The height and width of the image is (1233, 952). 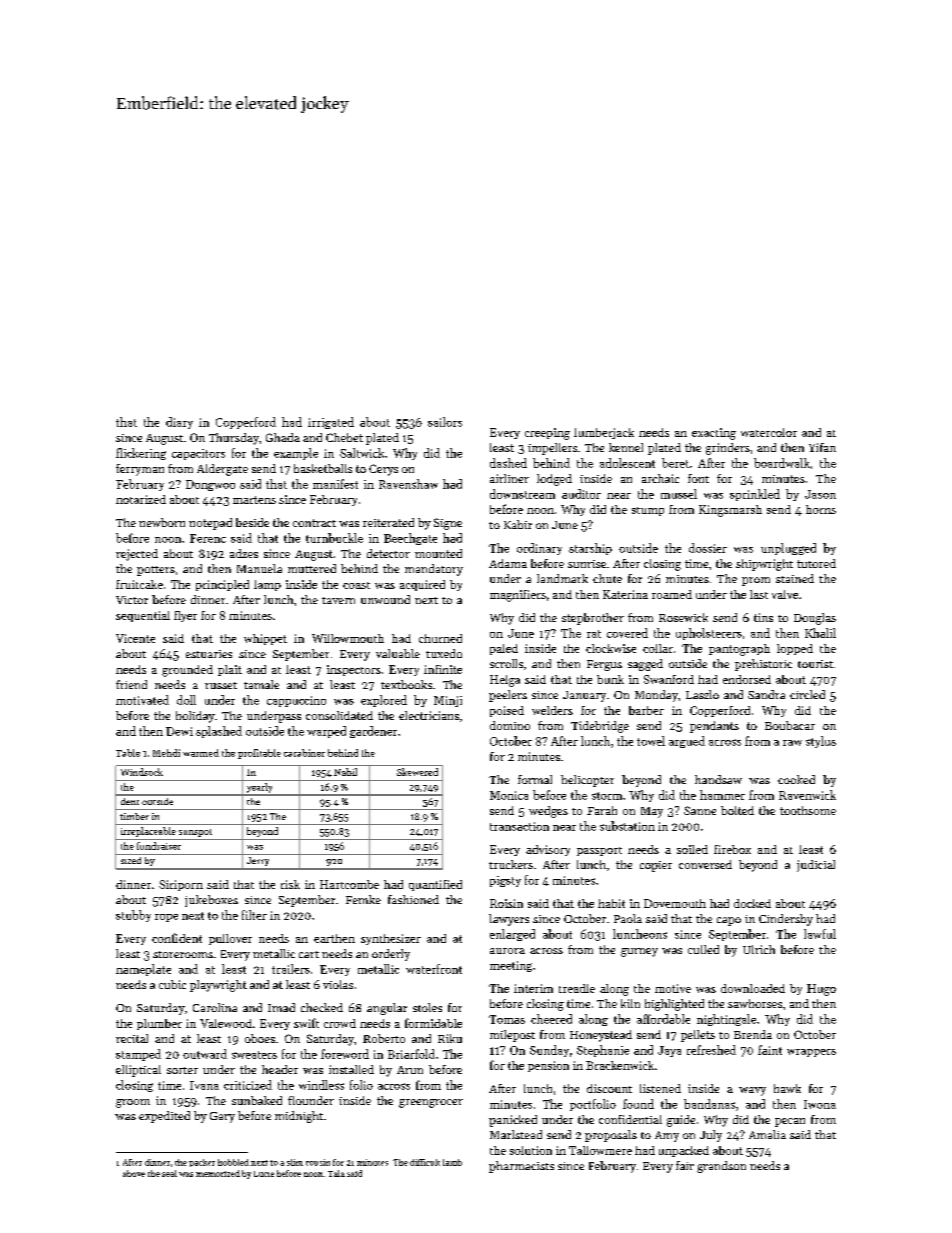 I want to click on contract, so click(x=314, y=523).
